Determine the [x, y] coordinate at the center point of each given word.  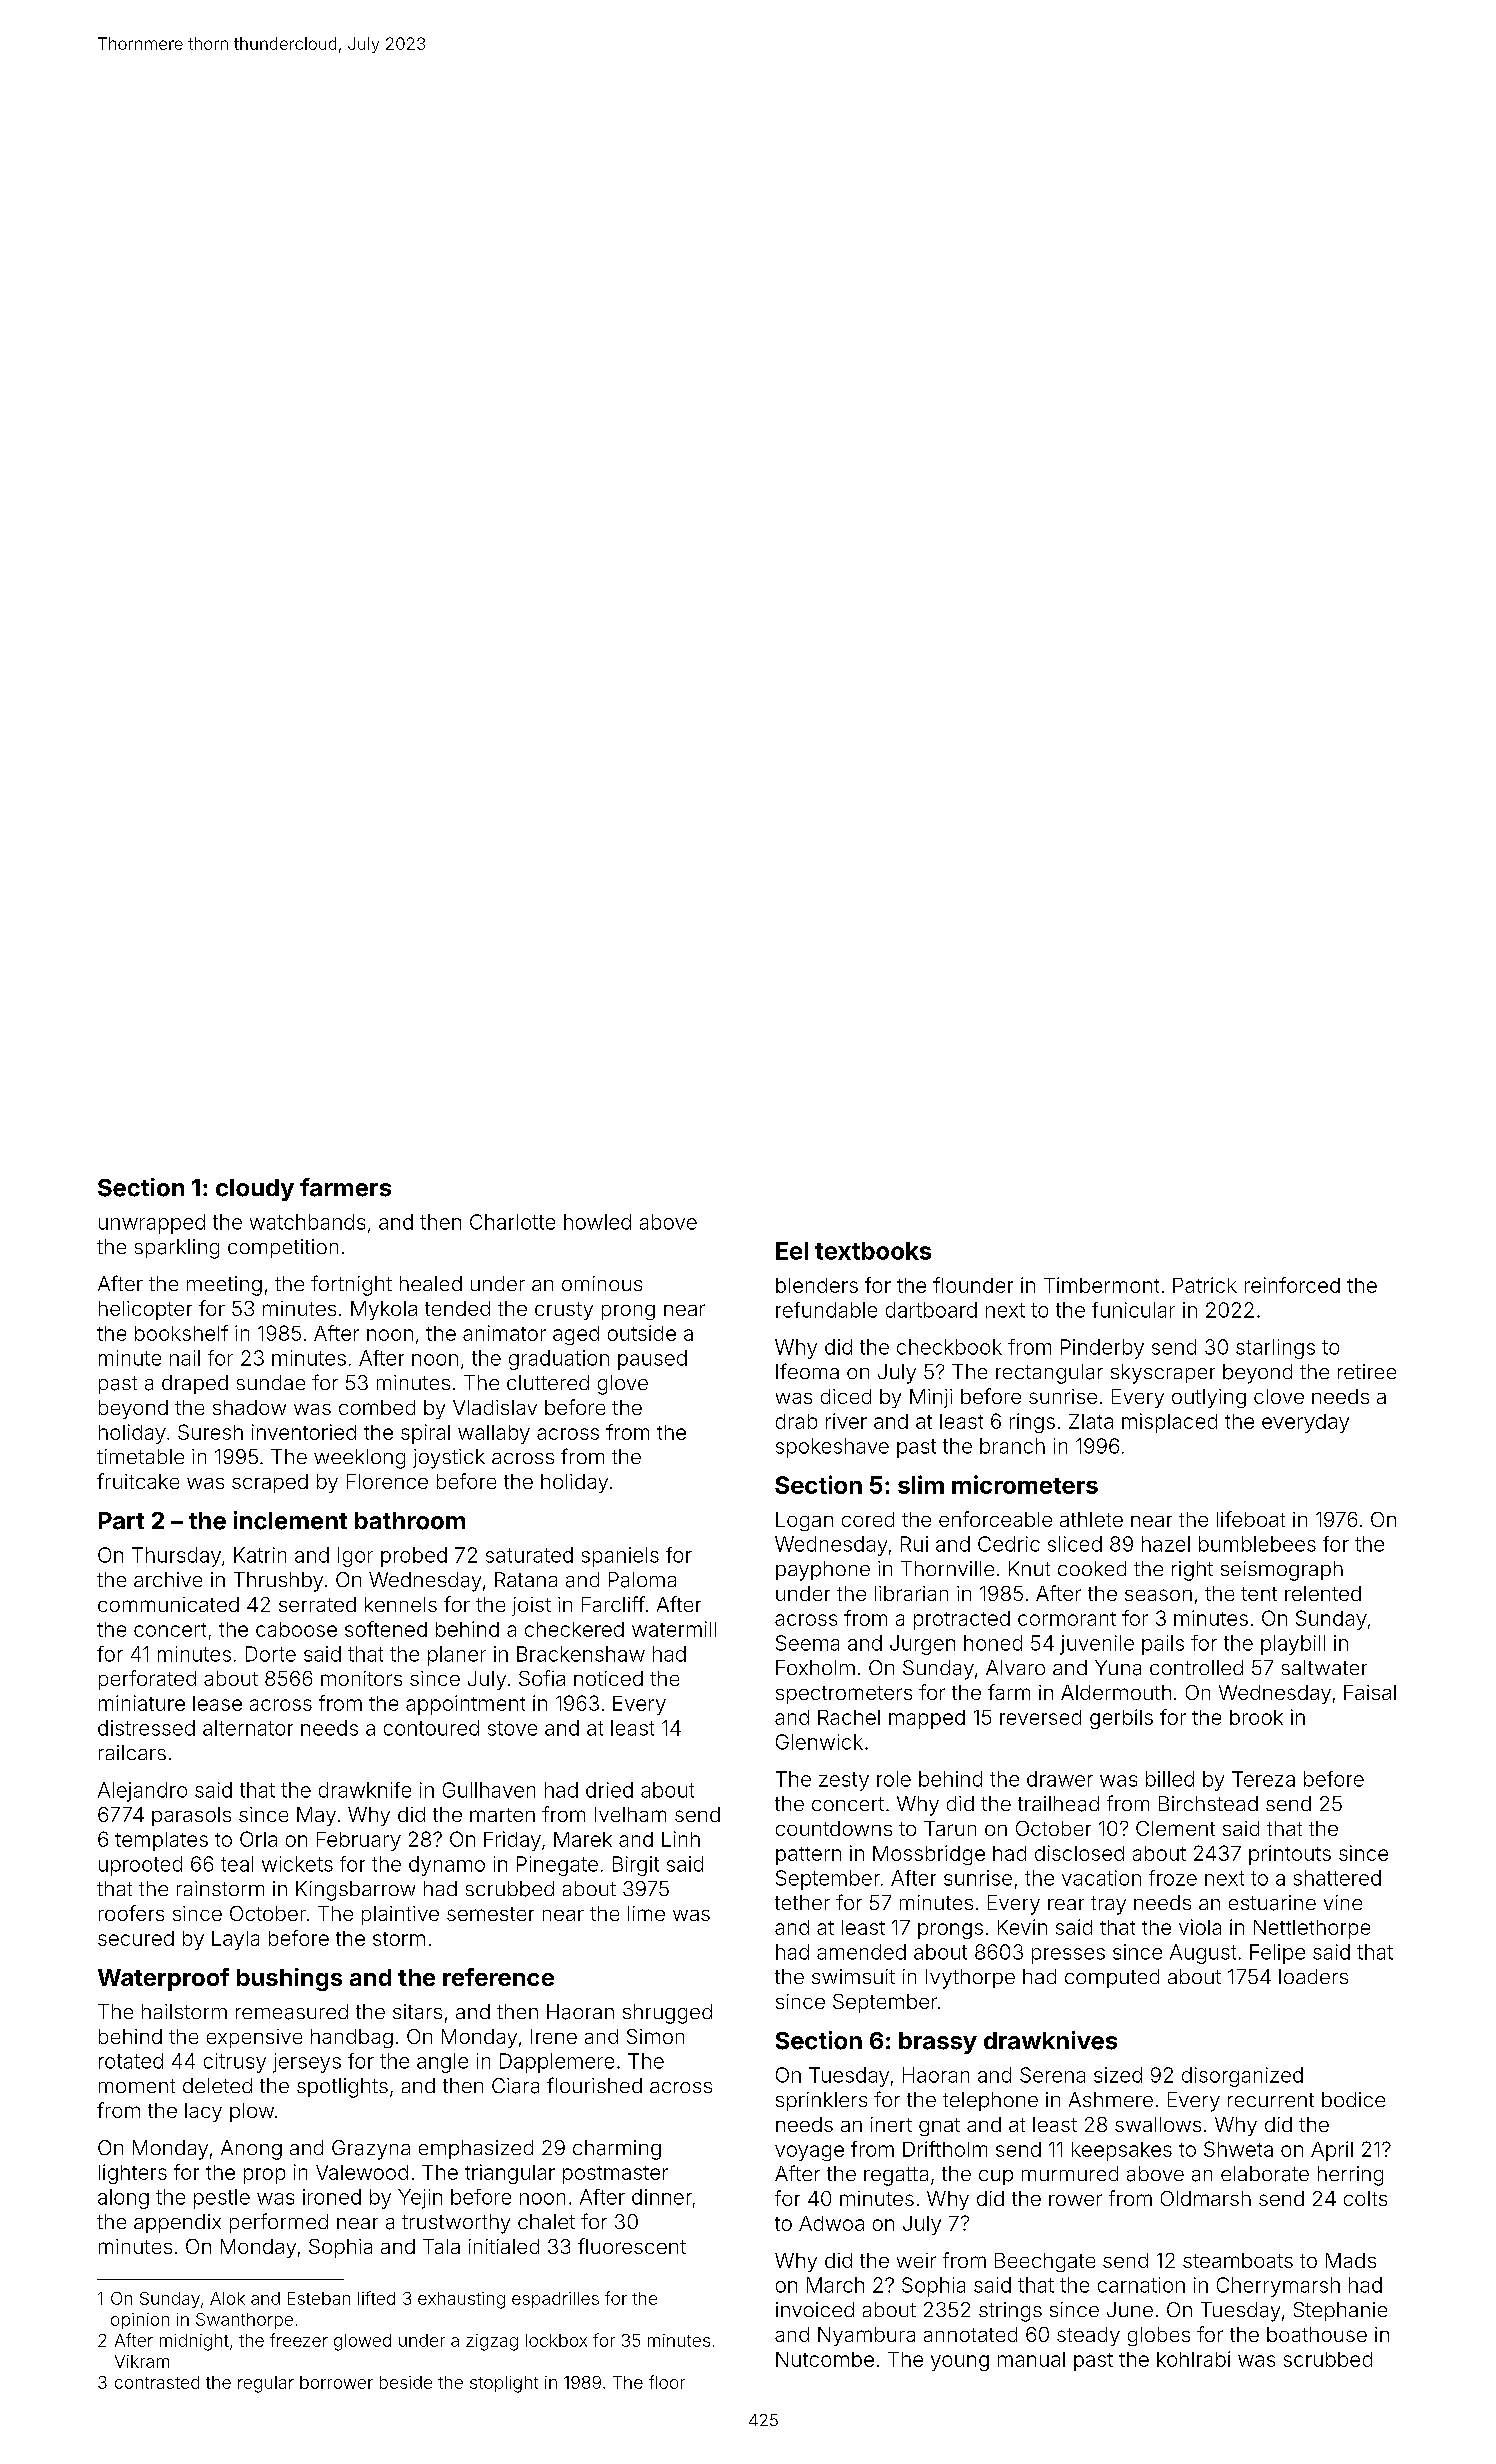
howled [597, 1222]
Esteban [319, 2298]
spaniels [620, 1557]
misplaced [1169, 1423]
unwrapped [152, 1224]
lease [217, 1703]
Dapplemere [557, 2063]
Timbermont [1101, 1285]
